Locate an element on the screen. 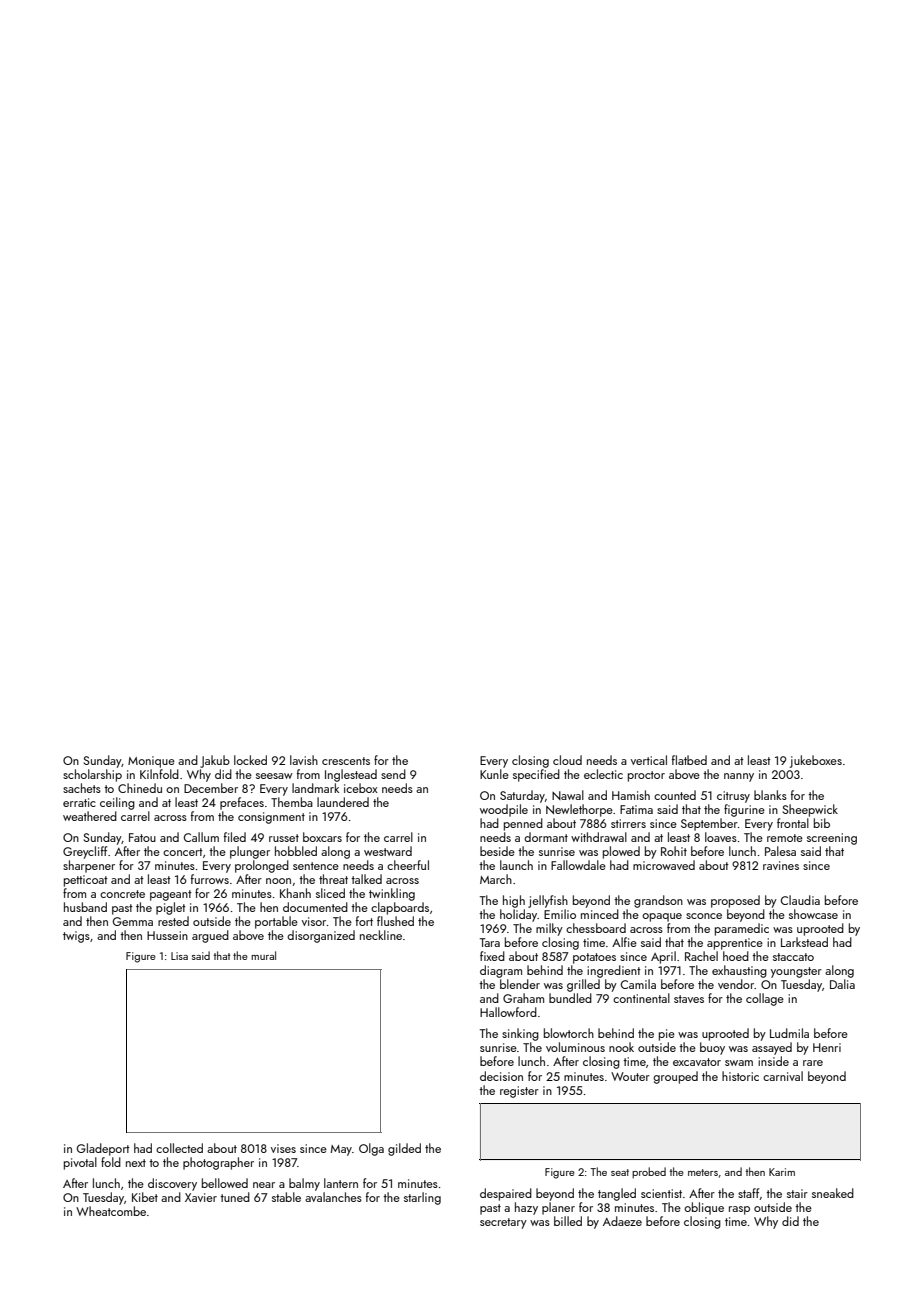  near is located at coordinates (264, 1185).
